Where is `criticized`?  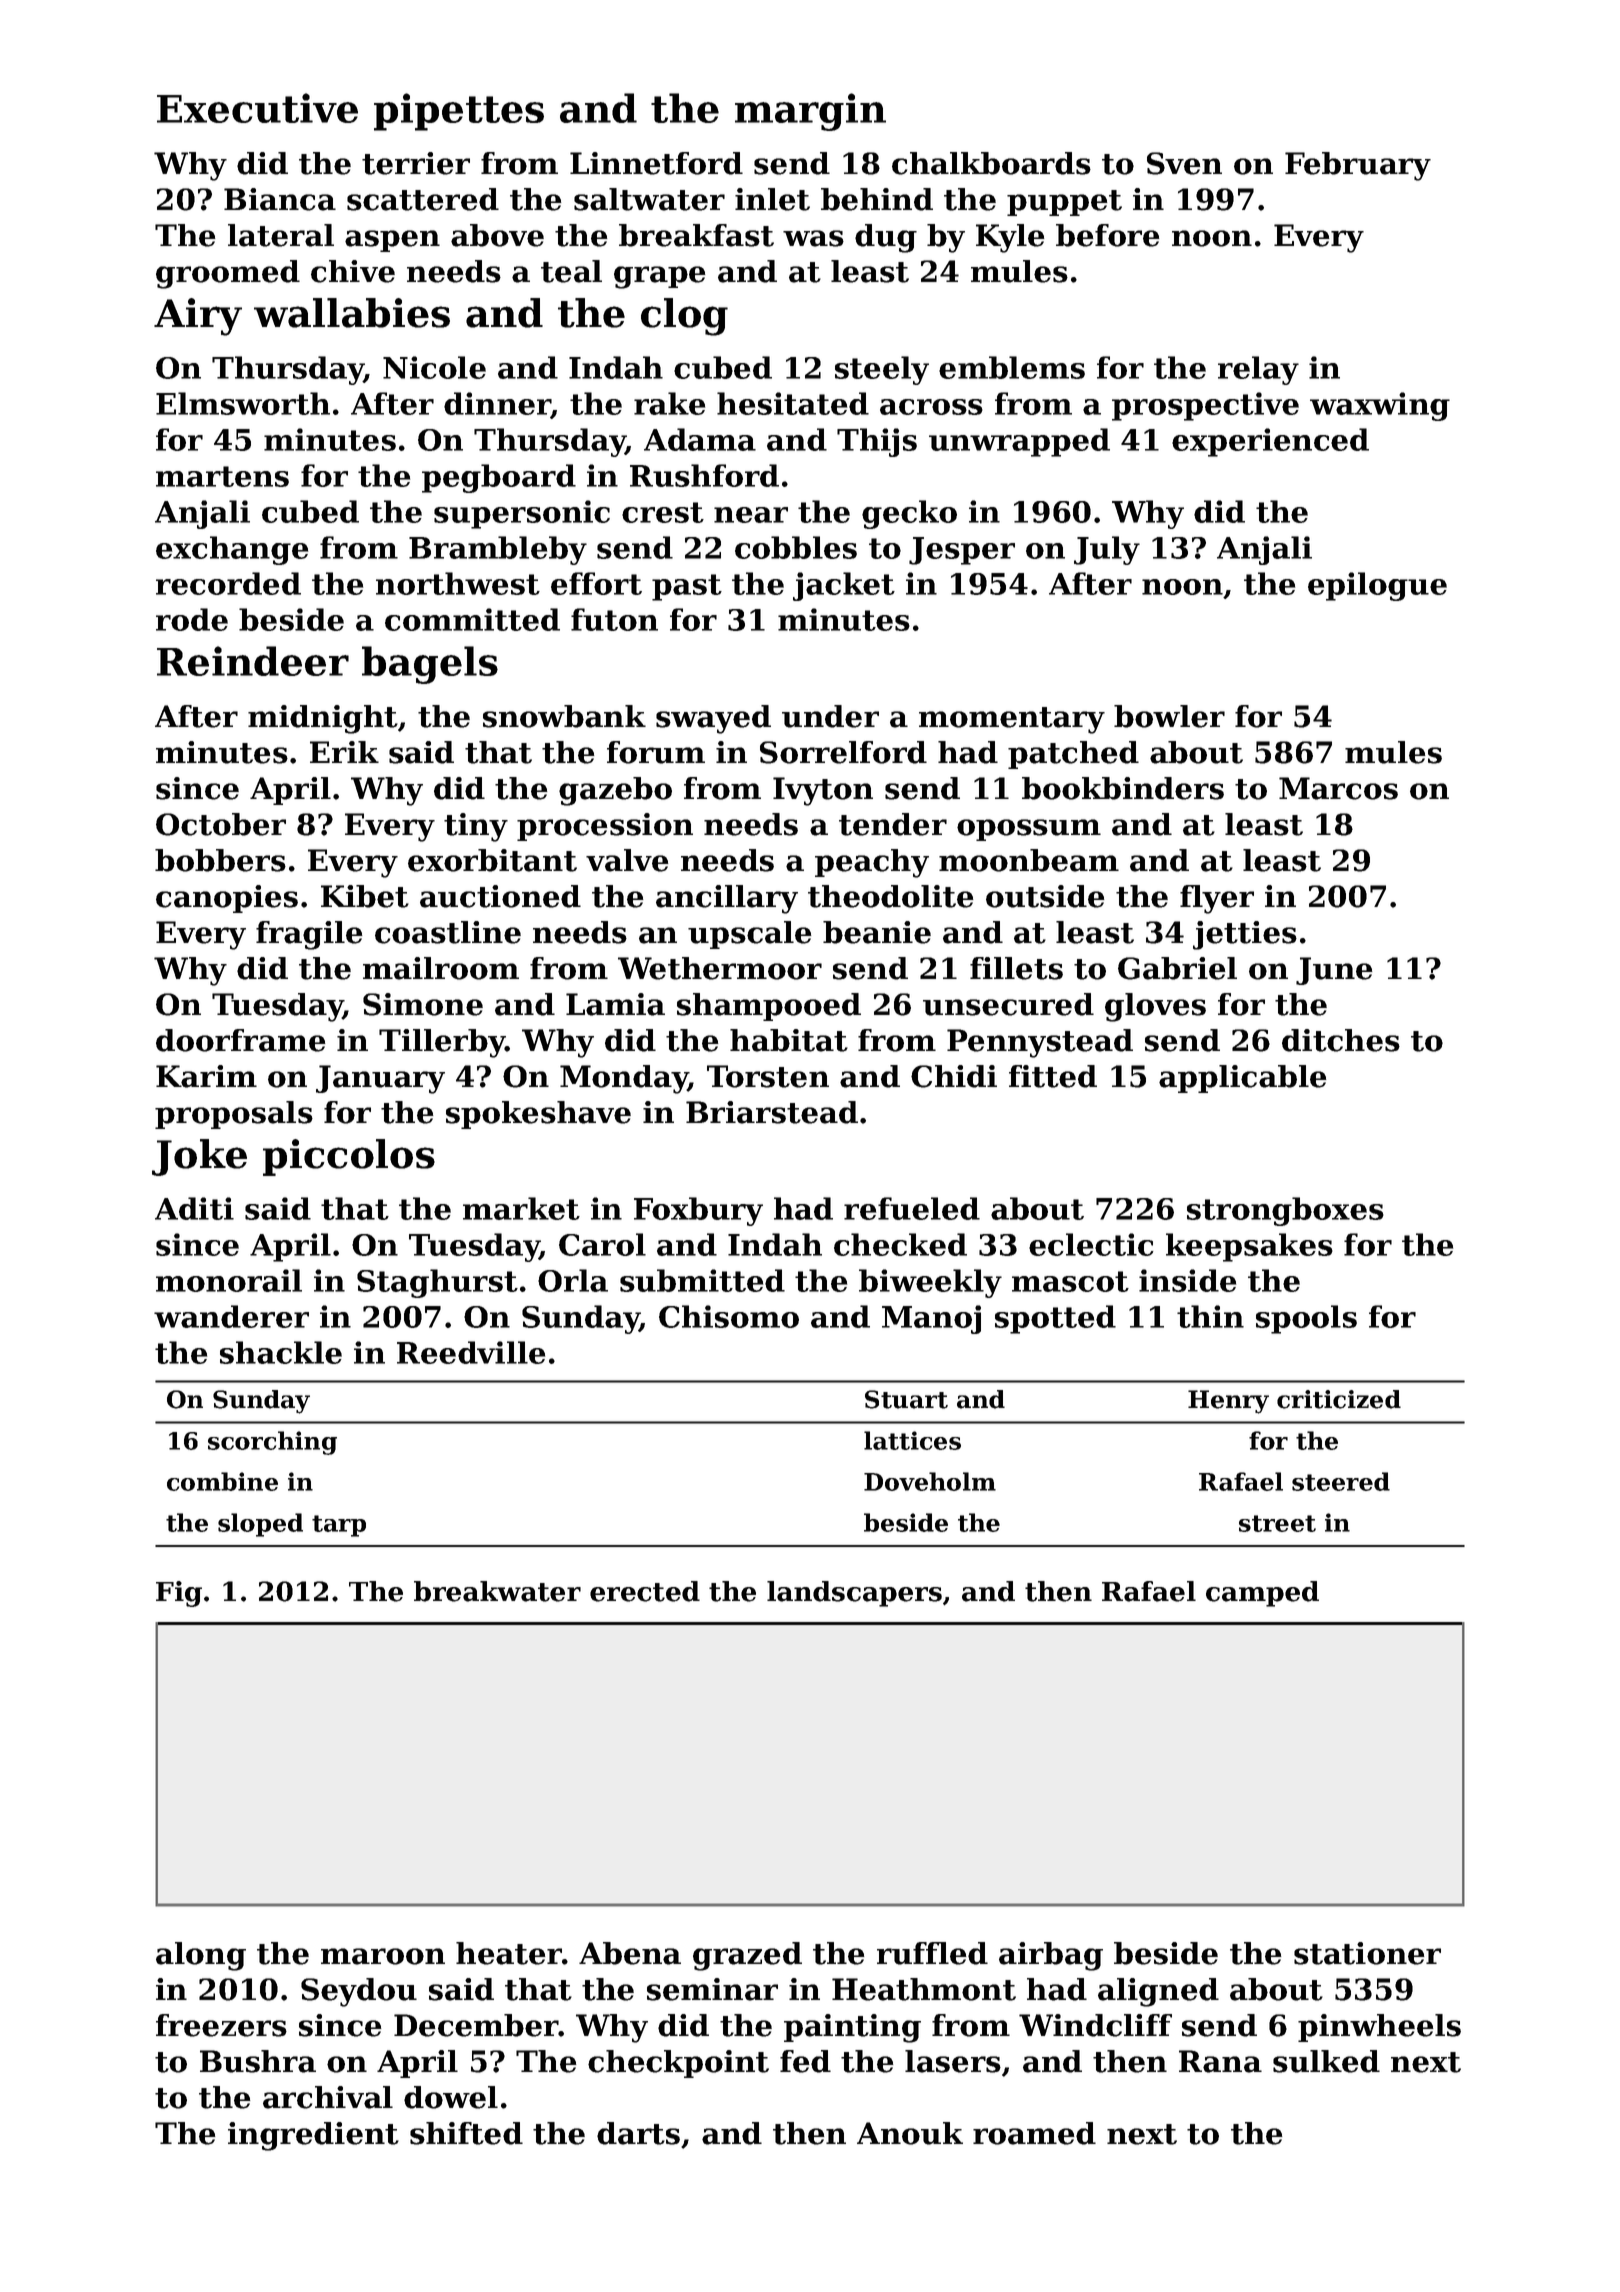 criticized is located at coordinates (1339, 1399).
